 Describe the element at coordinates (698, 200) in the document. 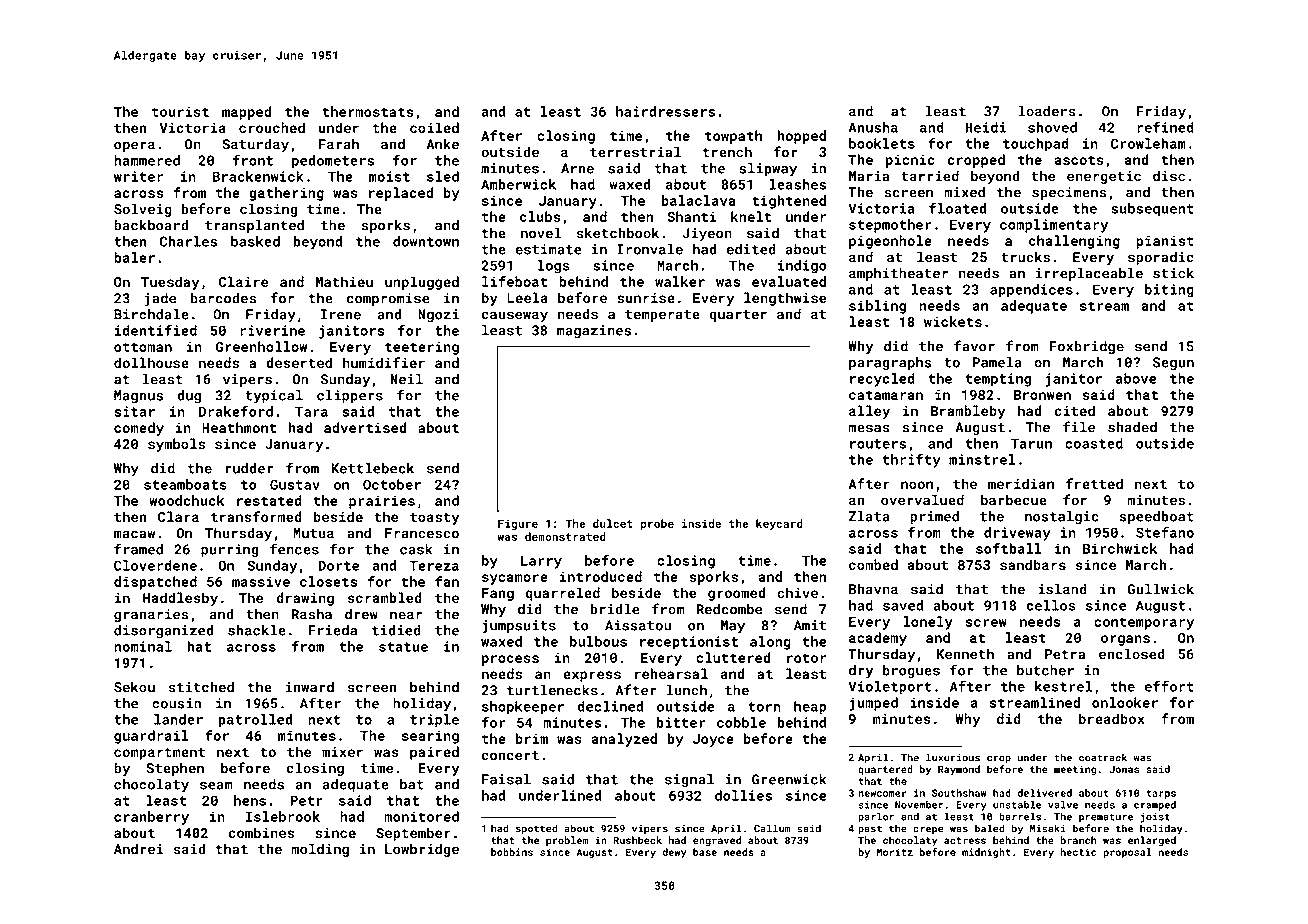

I see `balaclava` at that location.
